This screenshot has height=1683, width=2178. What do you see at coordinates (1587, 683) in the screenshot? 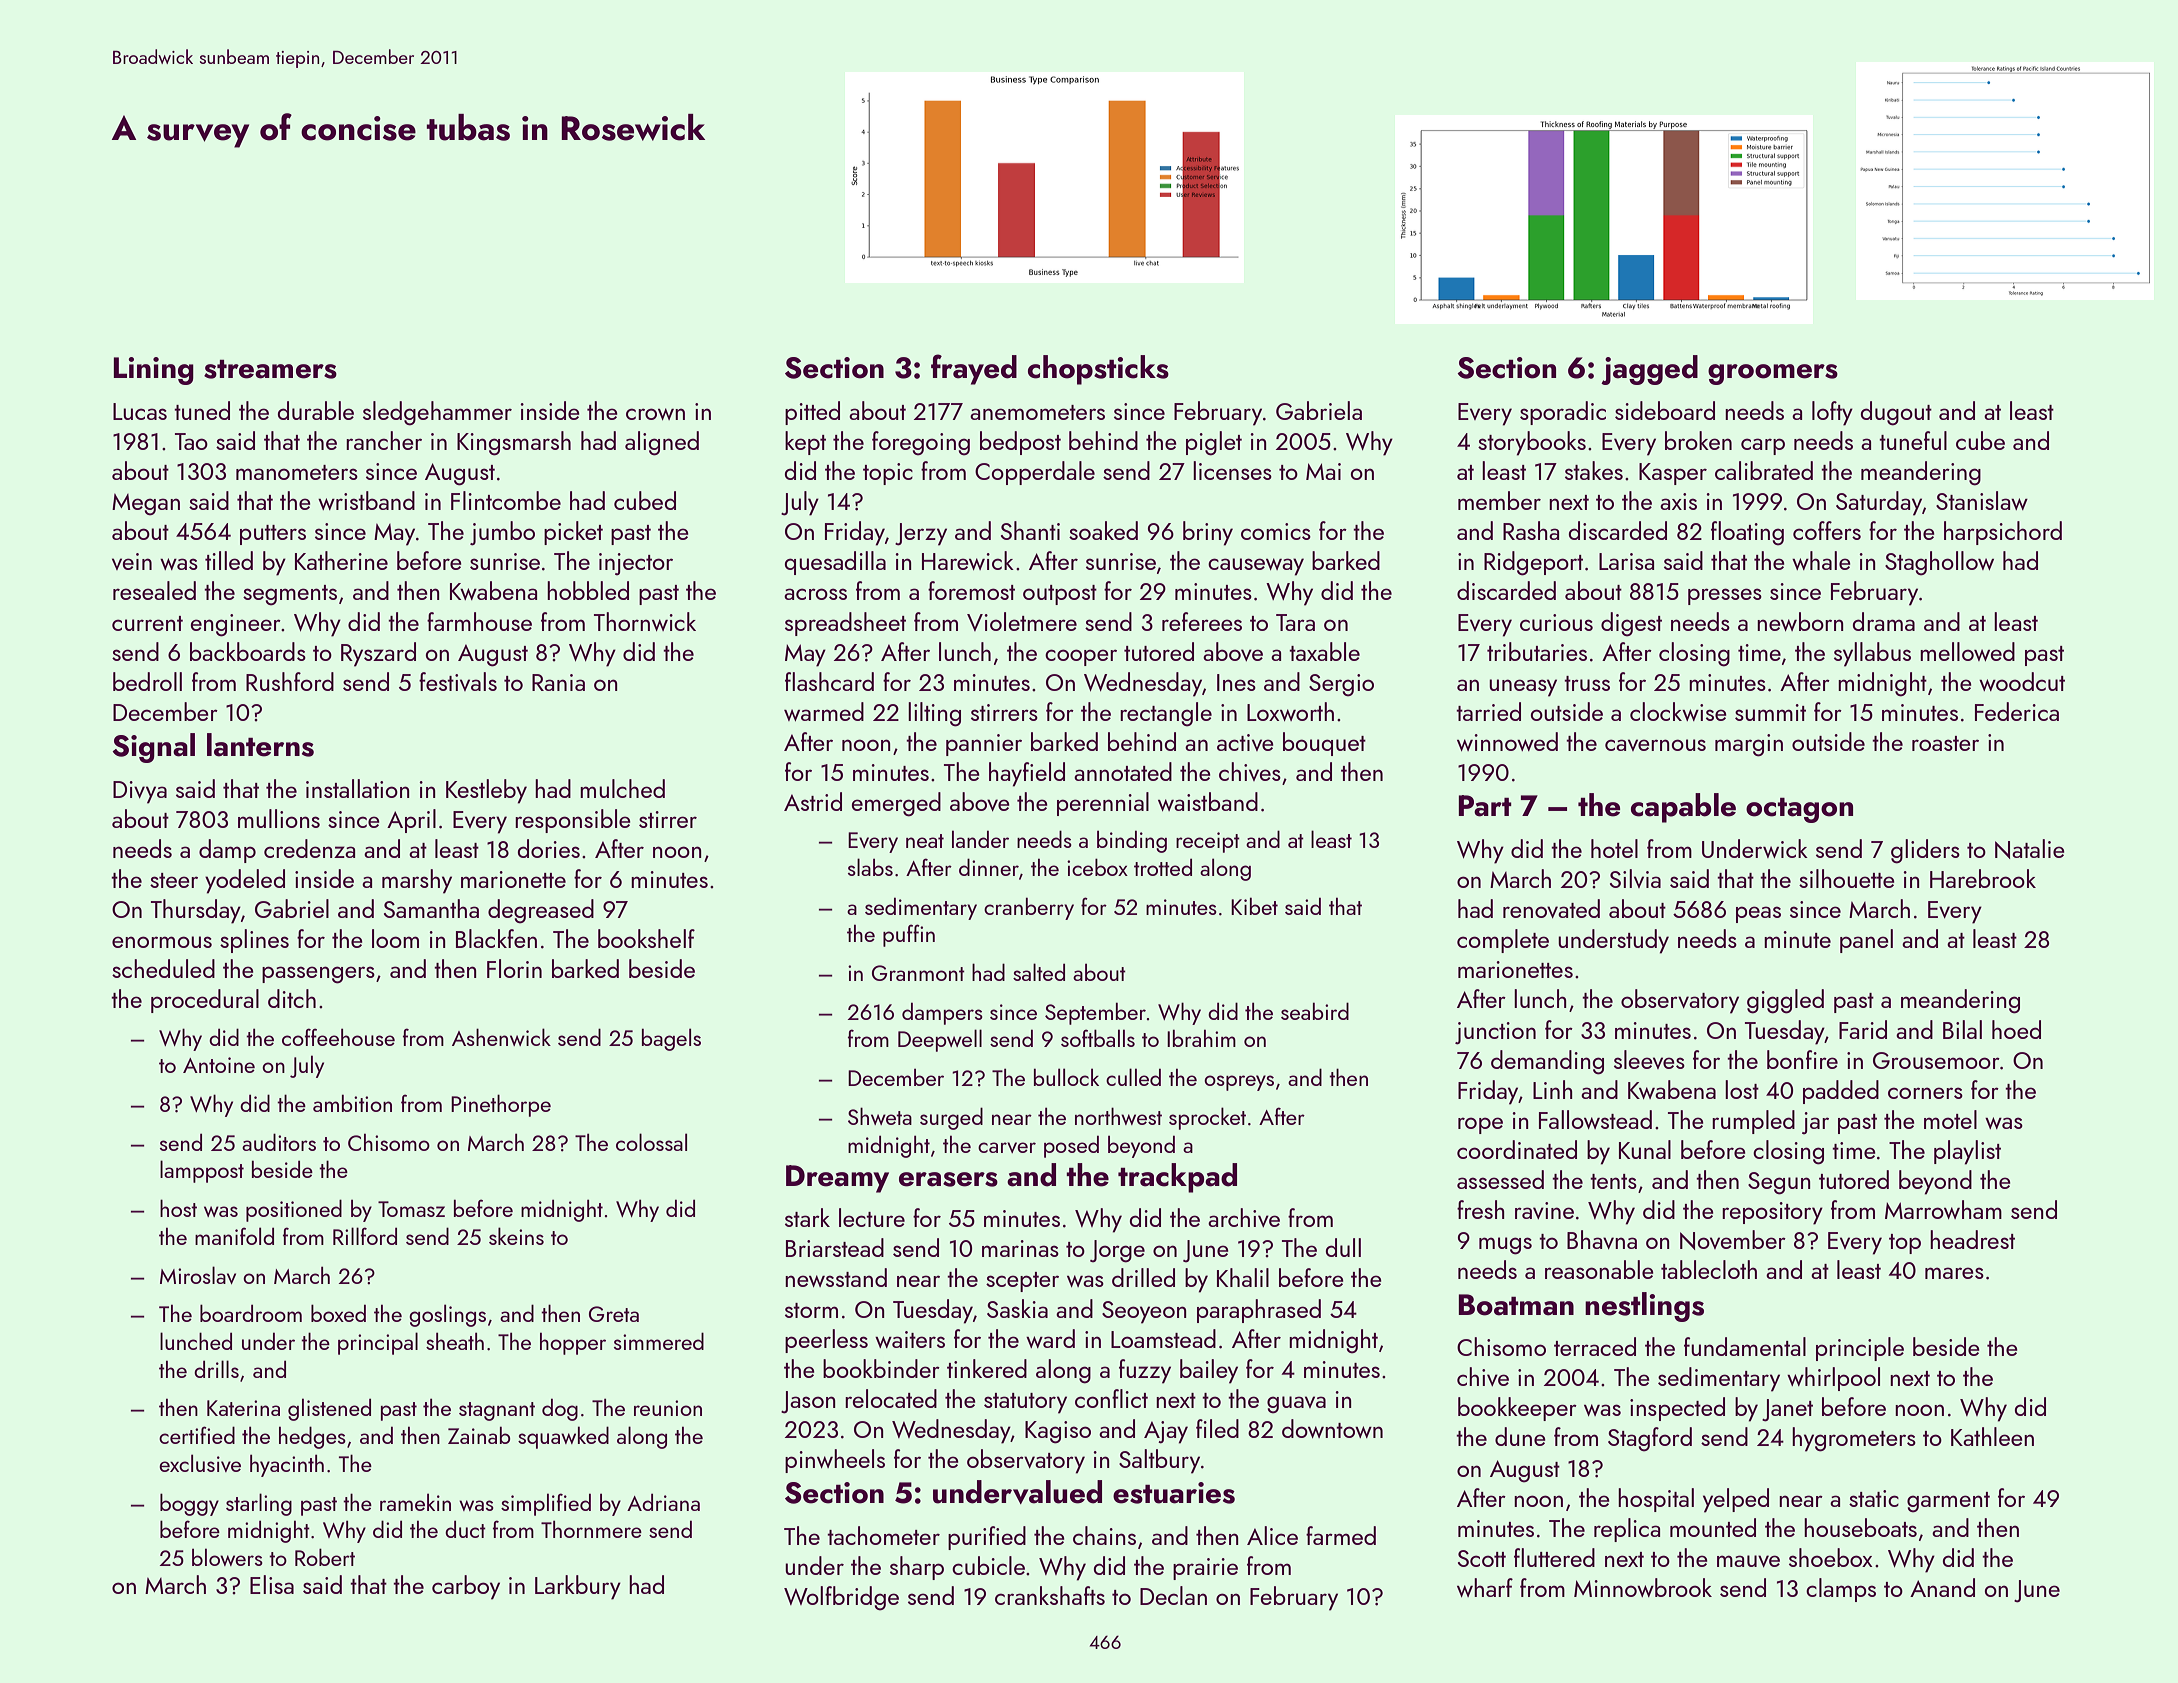
I see `truss` at bounding box center [1587, 683].
